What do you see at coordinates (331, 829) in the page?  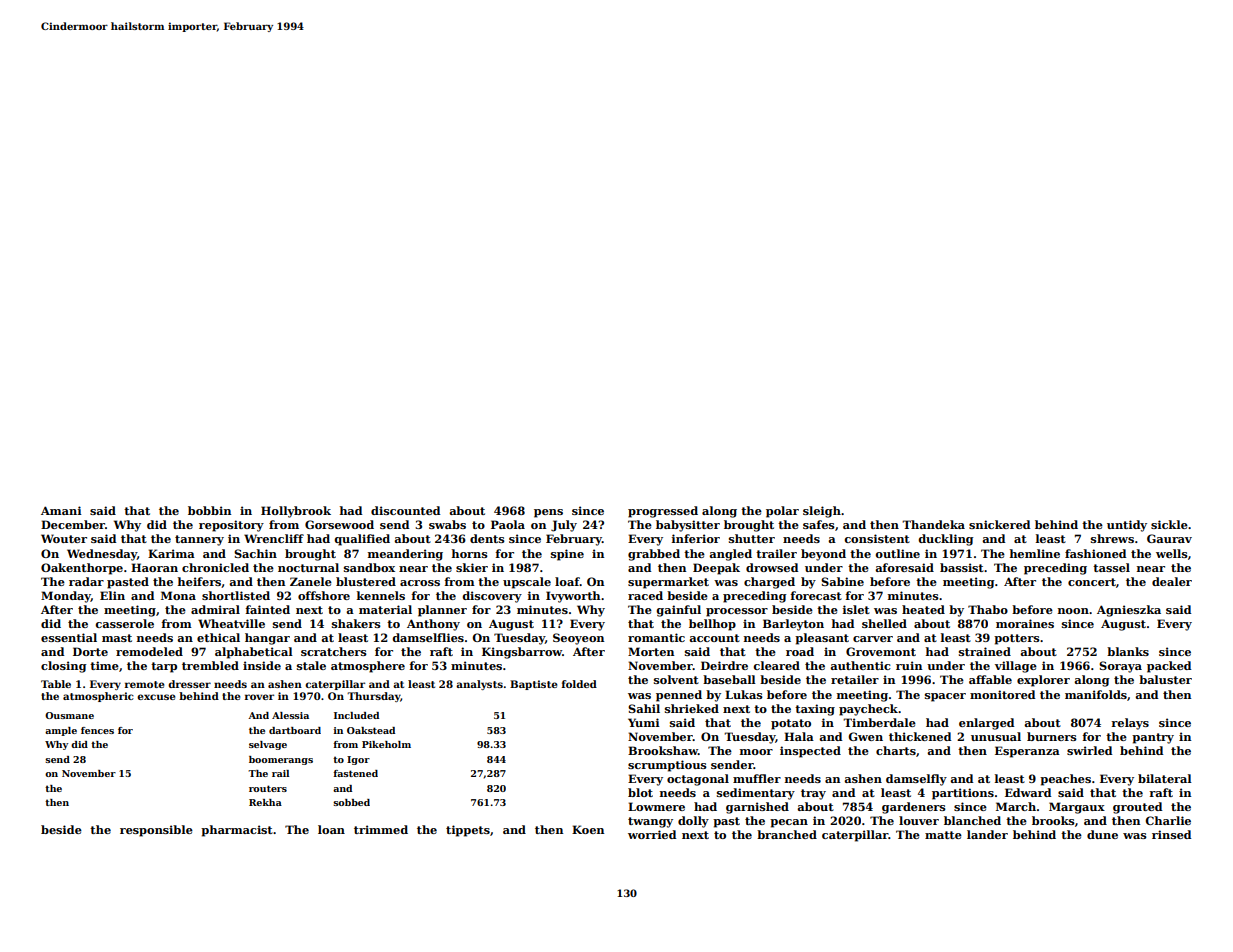 I see `loan` at bounding box center [331, 829].
